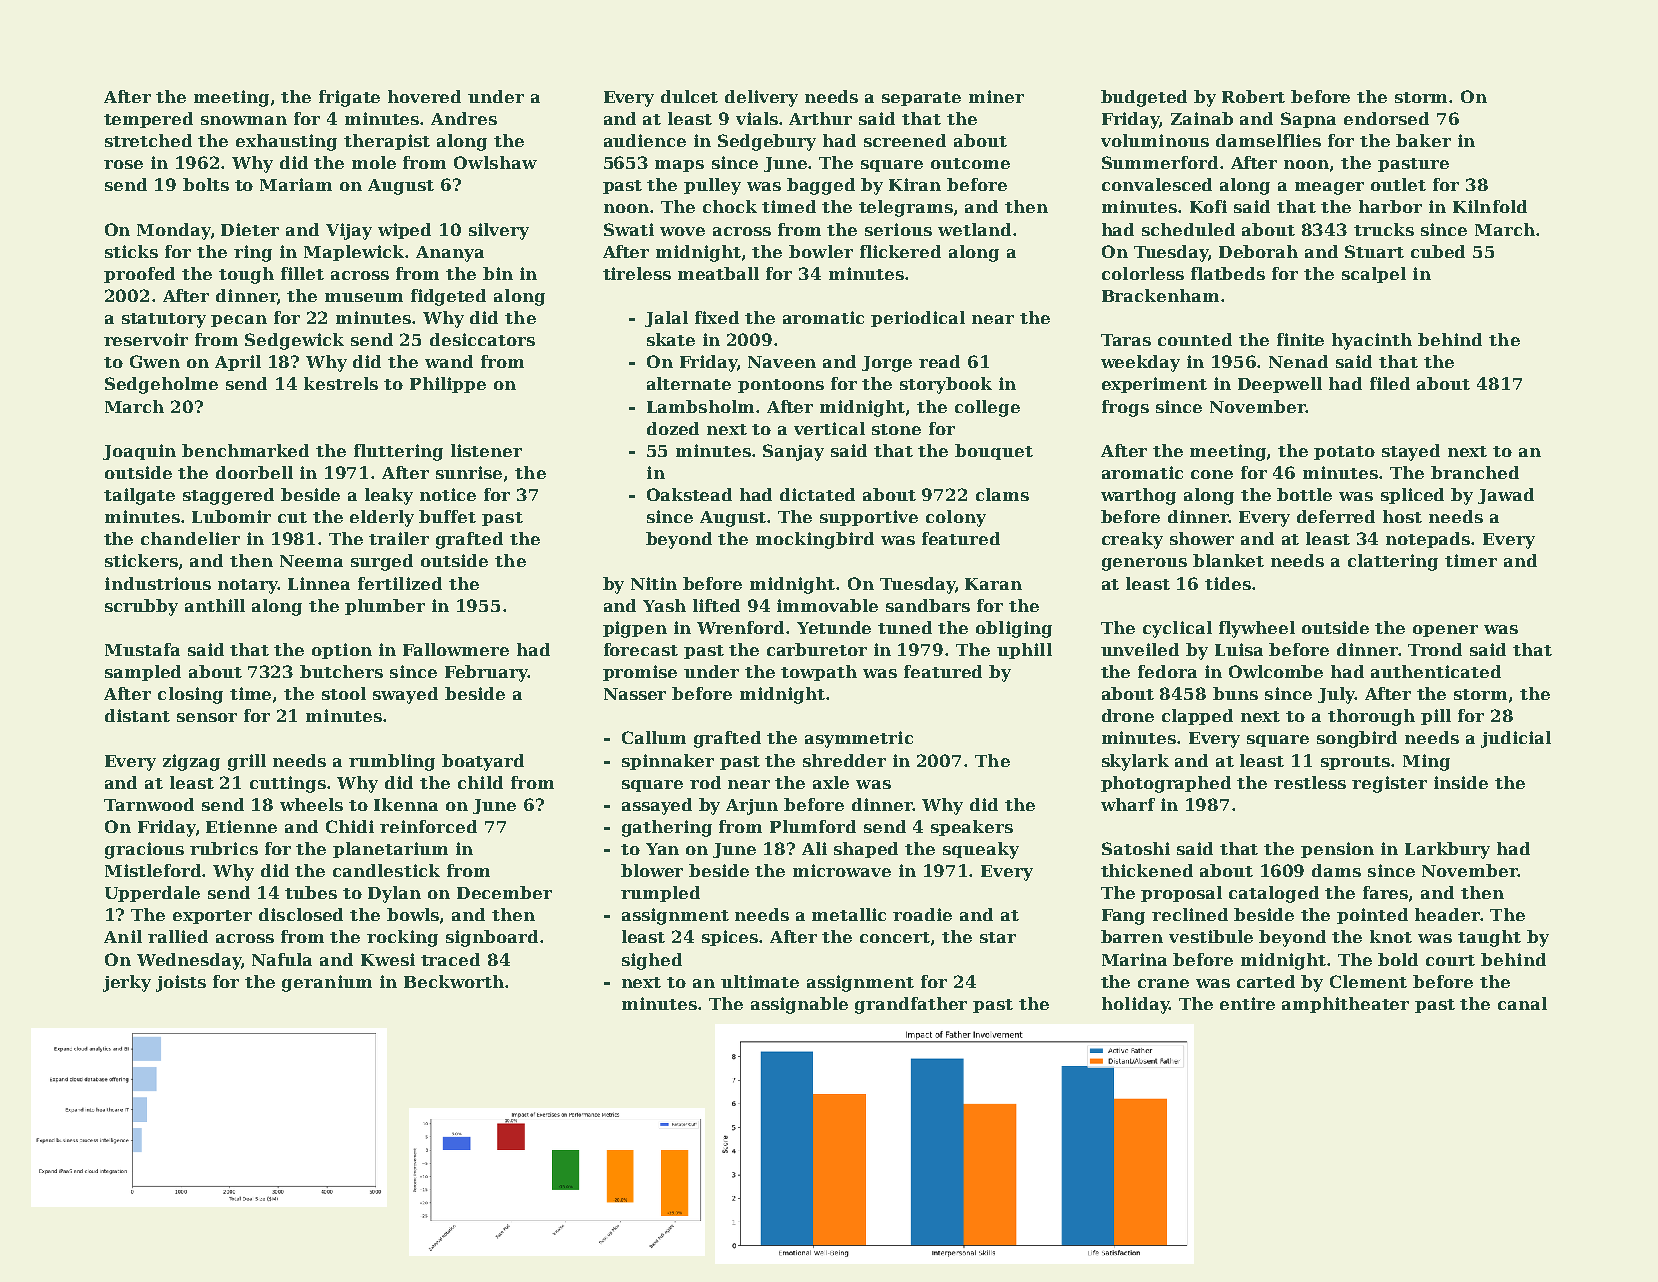 Image resolution: width=1658 pixels, height=1282 pixels. What do you see at coordinates (148, 140) in the screenshot?
I see `stretched` at bounding box center [148, 140].
